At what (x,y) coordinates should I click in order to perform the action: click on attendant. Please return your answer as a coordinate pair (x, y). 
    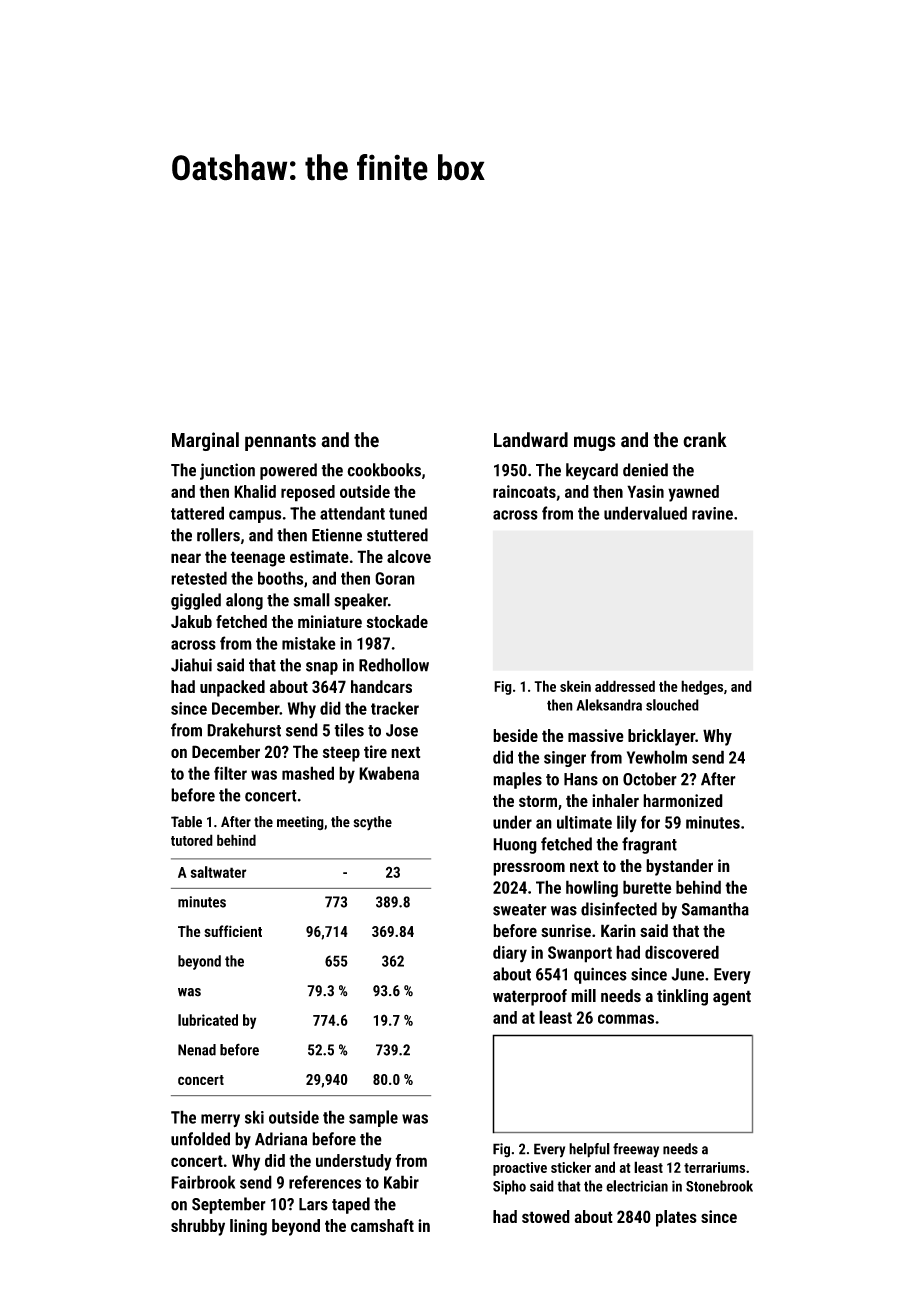
    Looking at the image, I should click on (352, 513).
